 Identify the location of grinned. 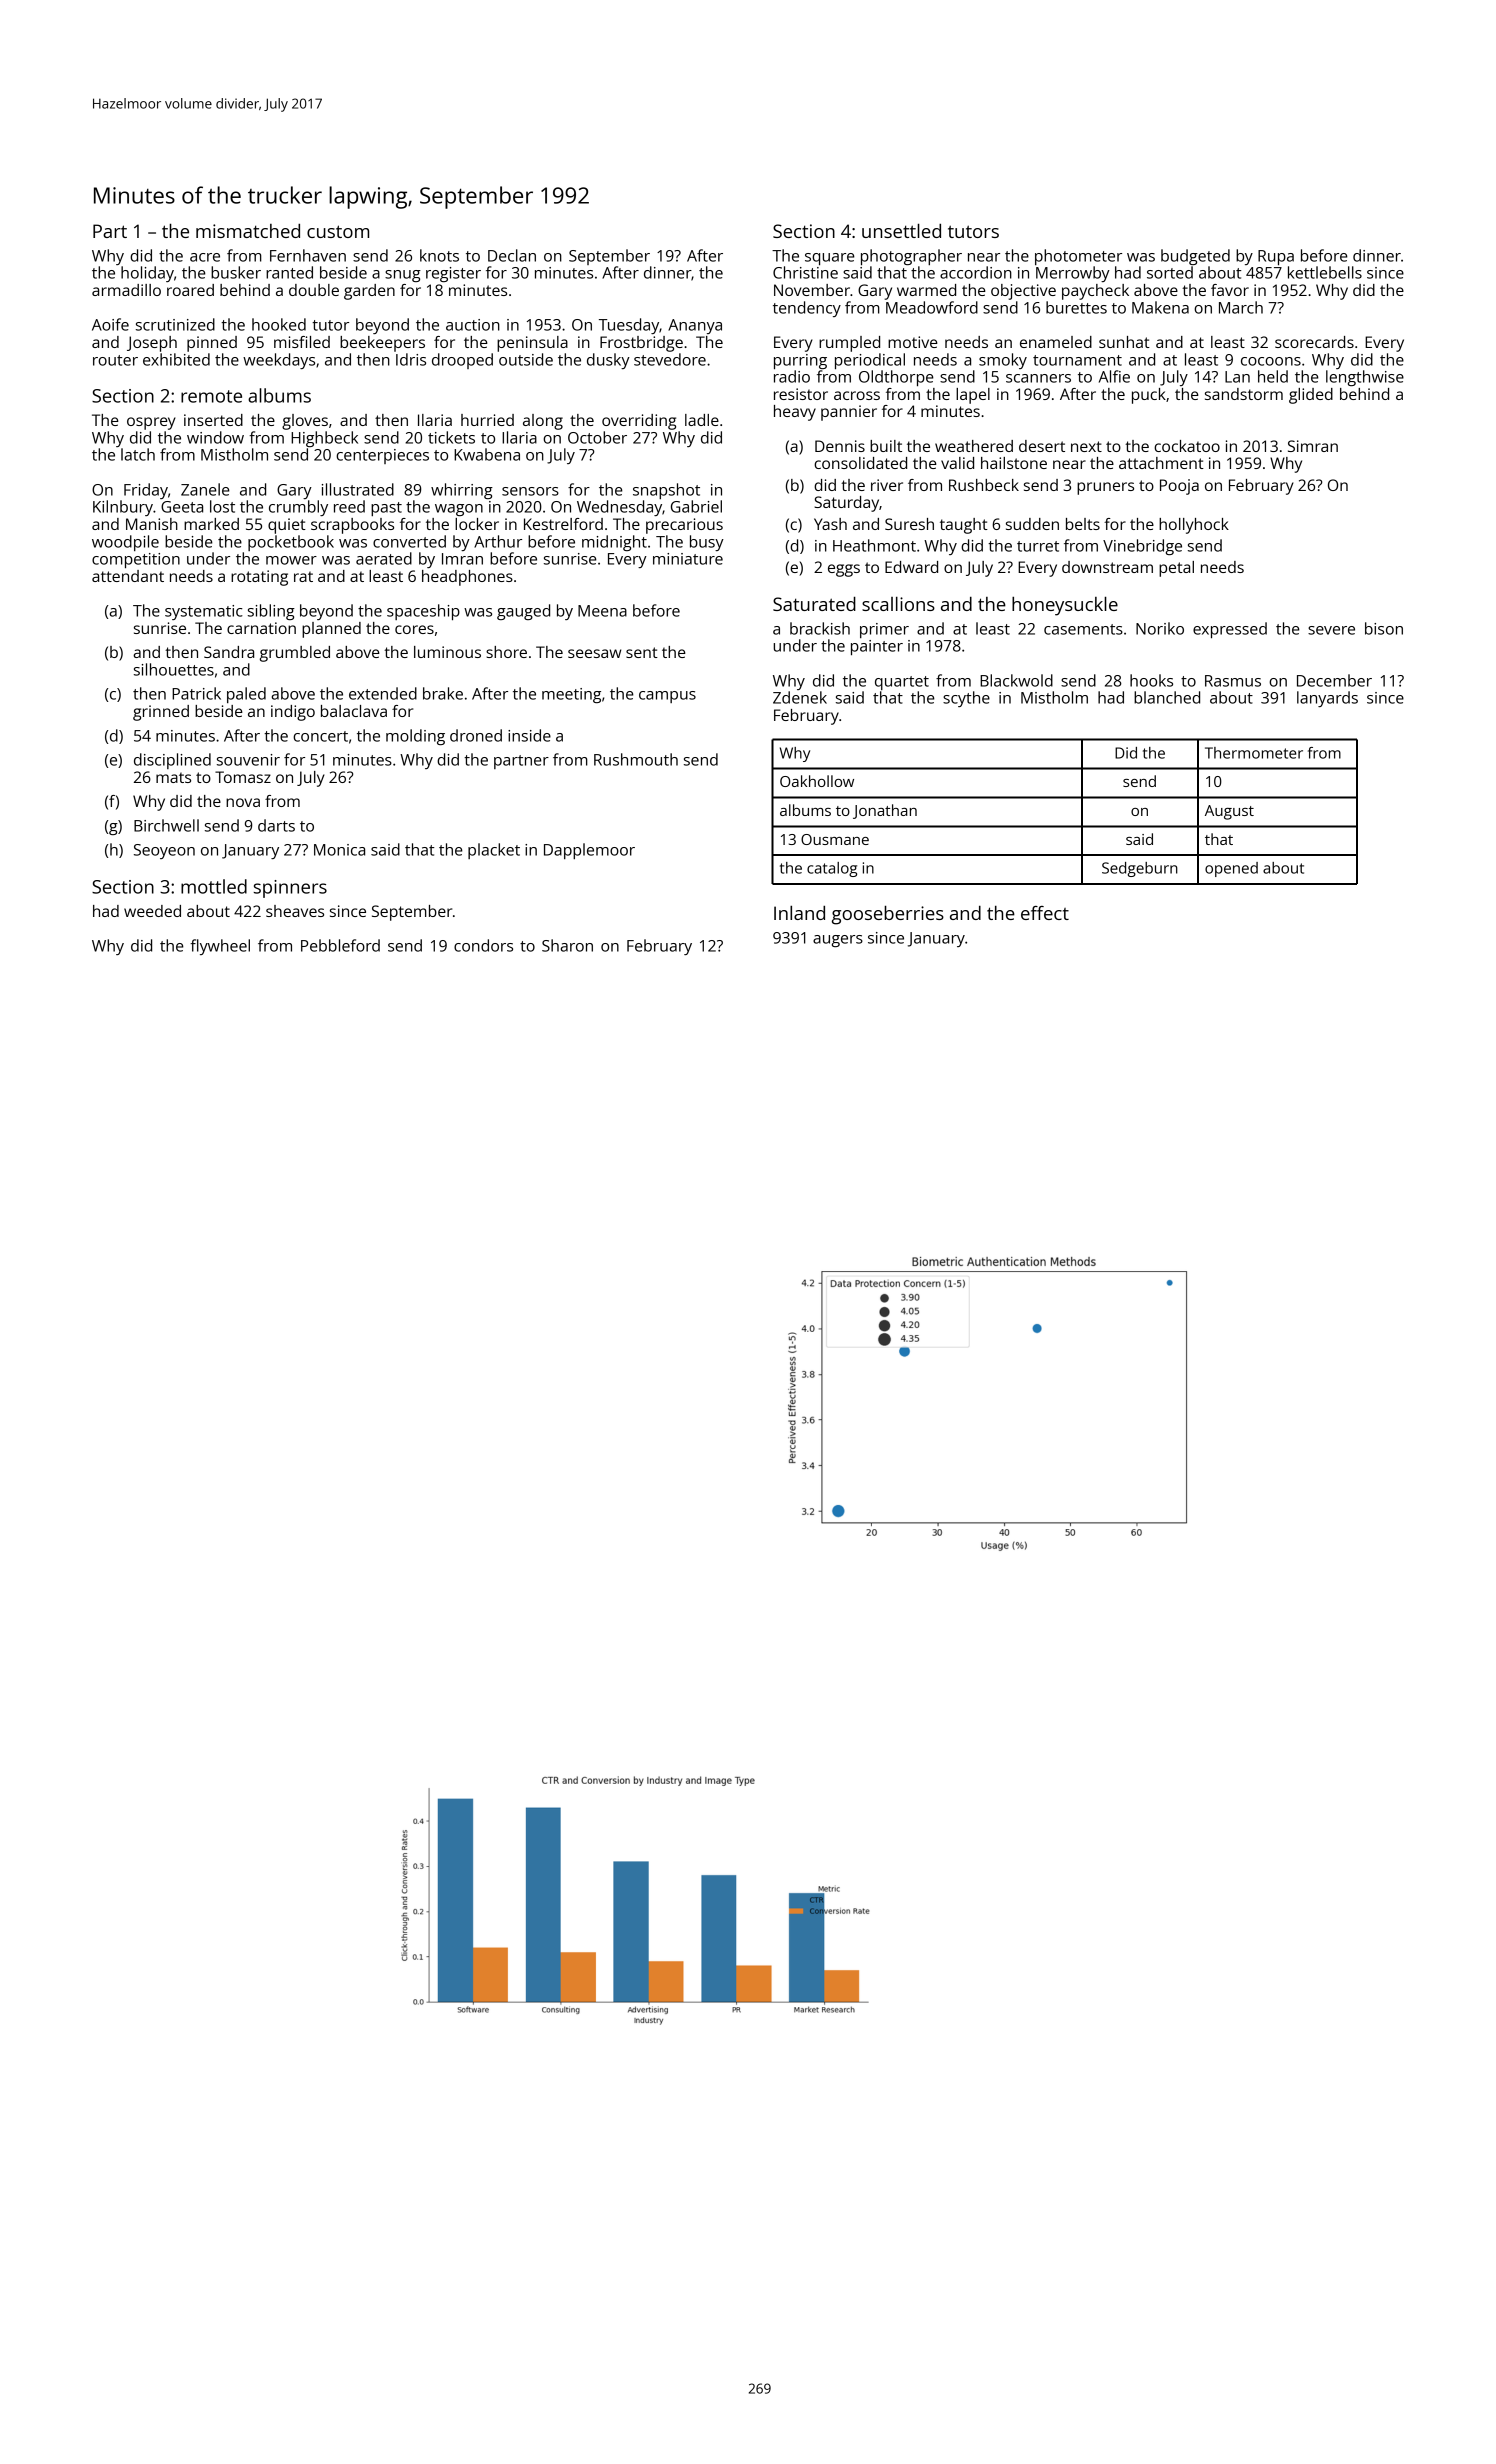
(161, 713).
